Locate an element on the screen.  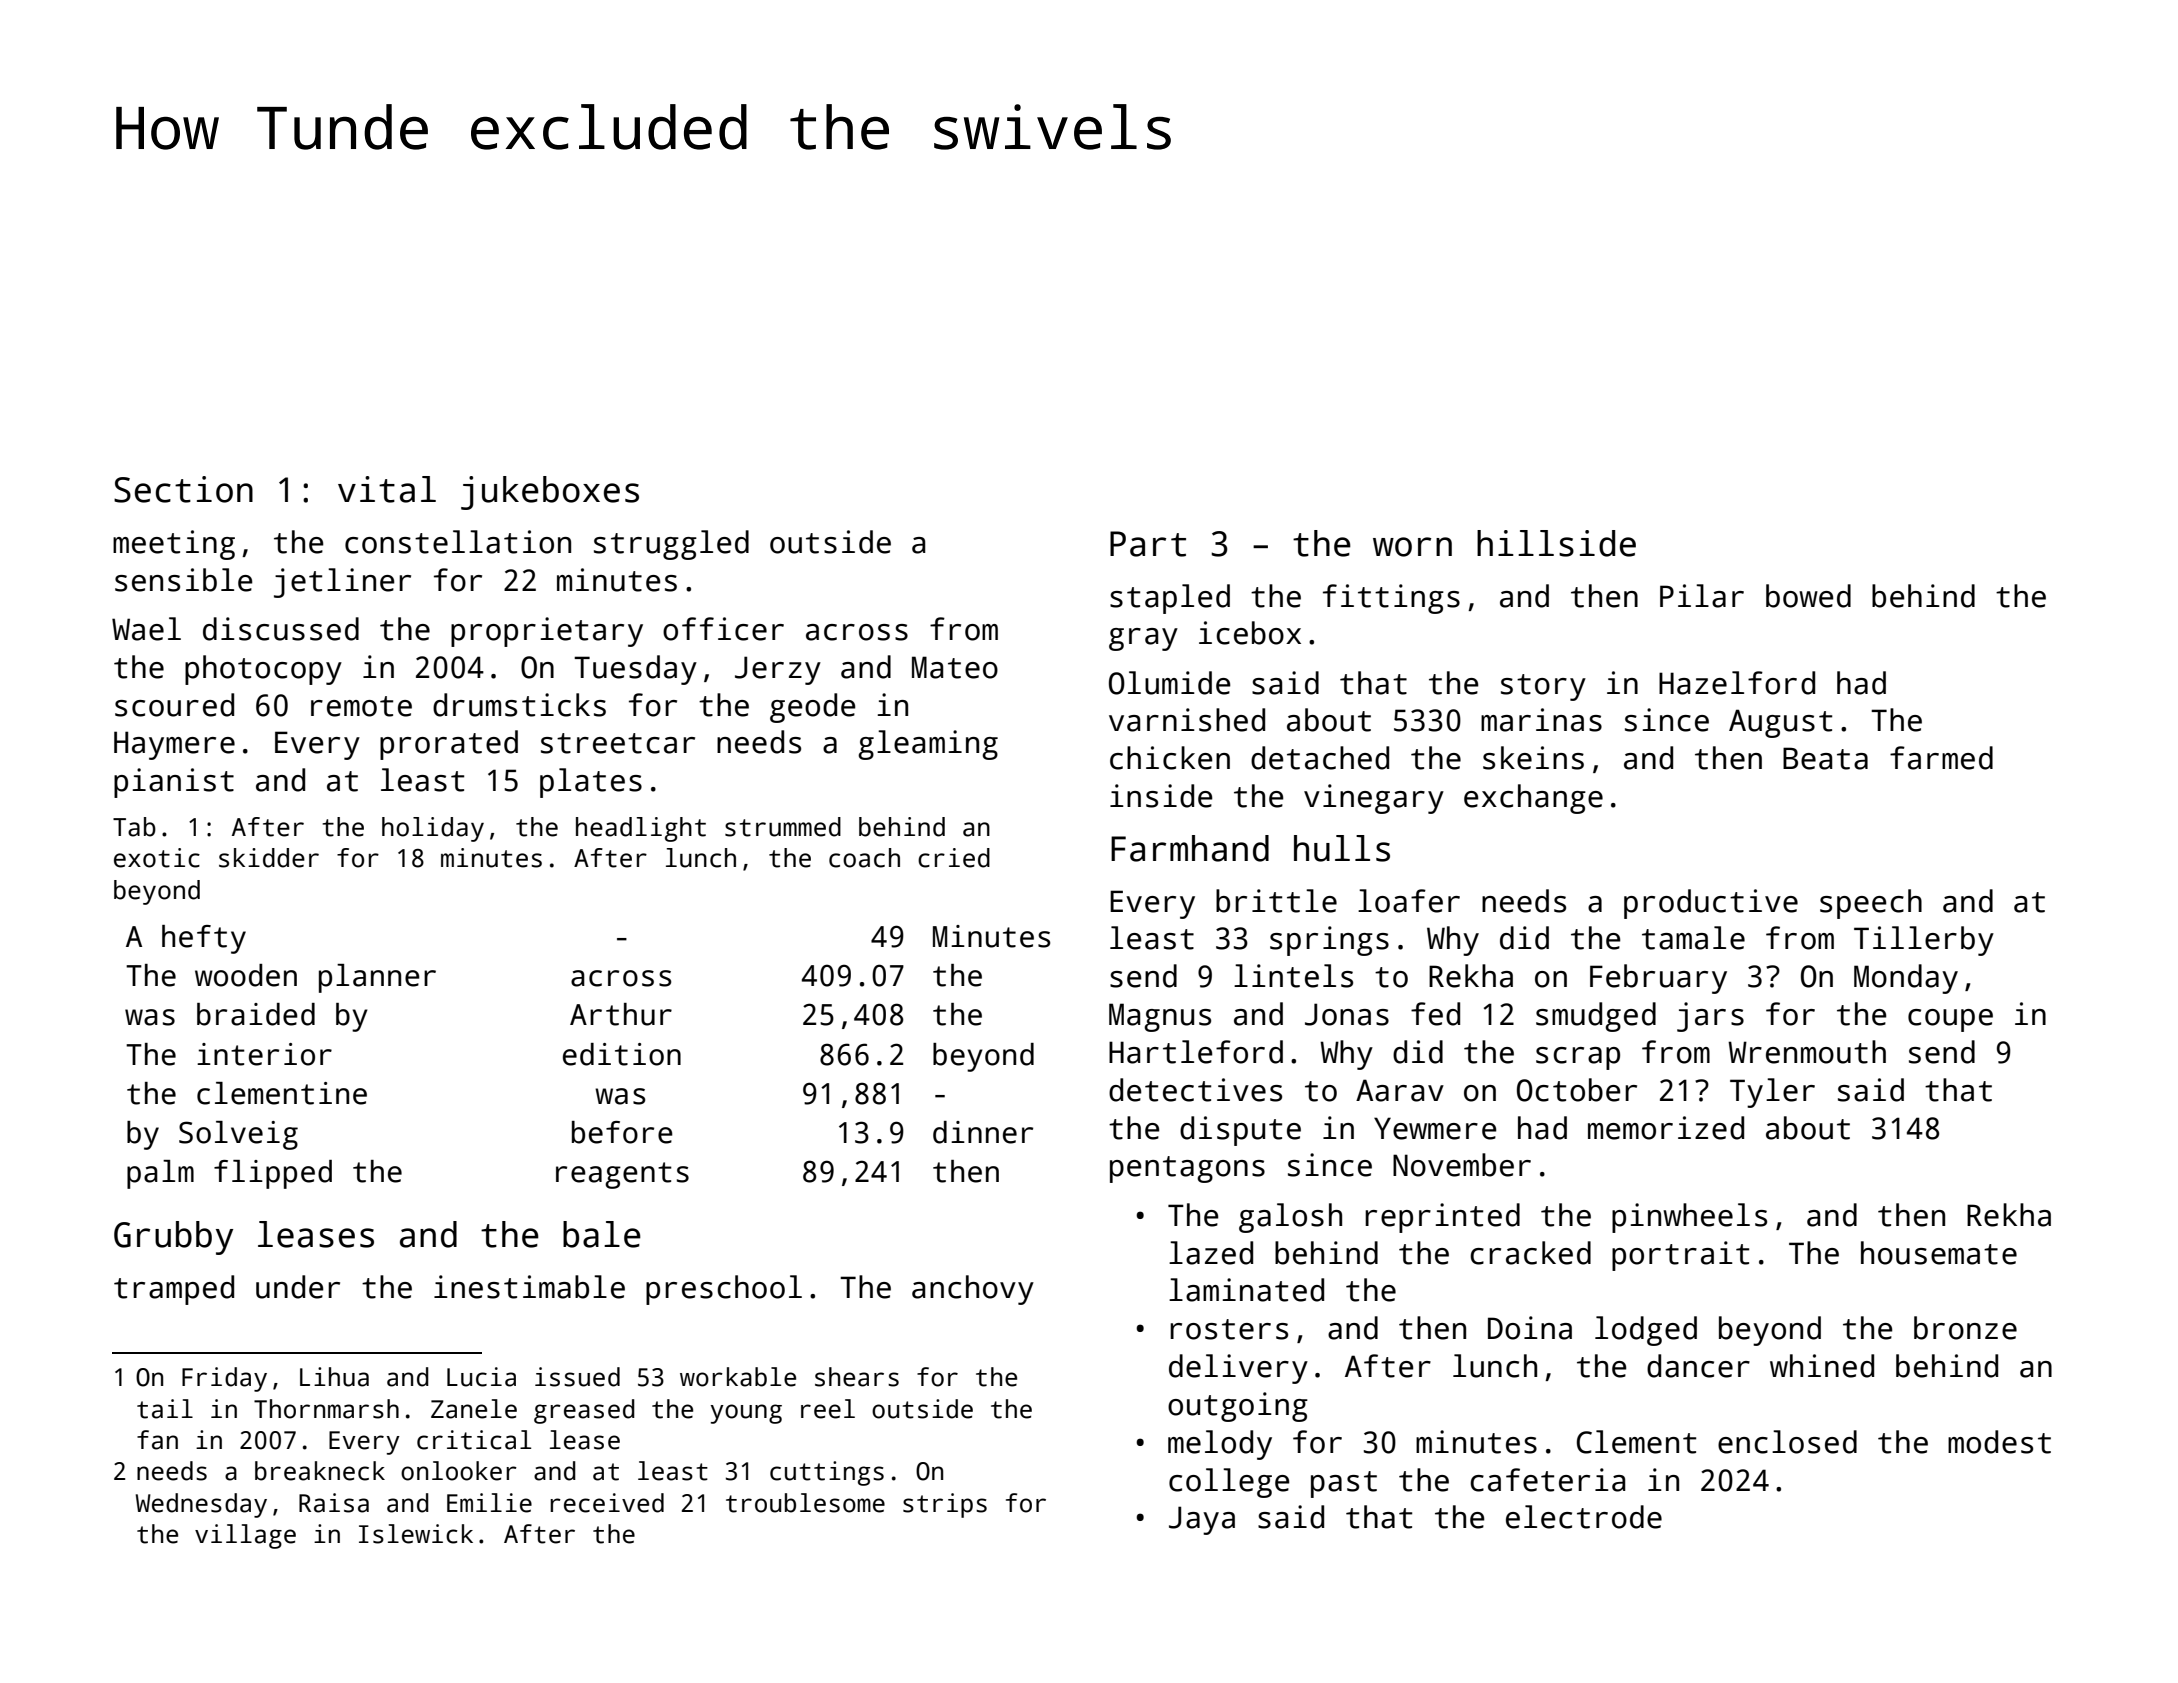
Section is located at coordinates (183, 489).
